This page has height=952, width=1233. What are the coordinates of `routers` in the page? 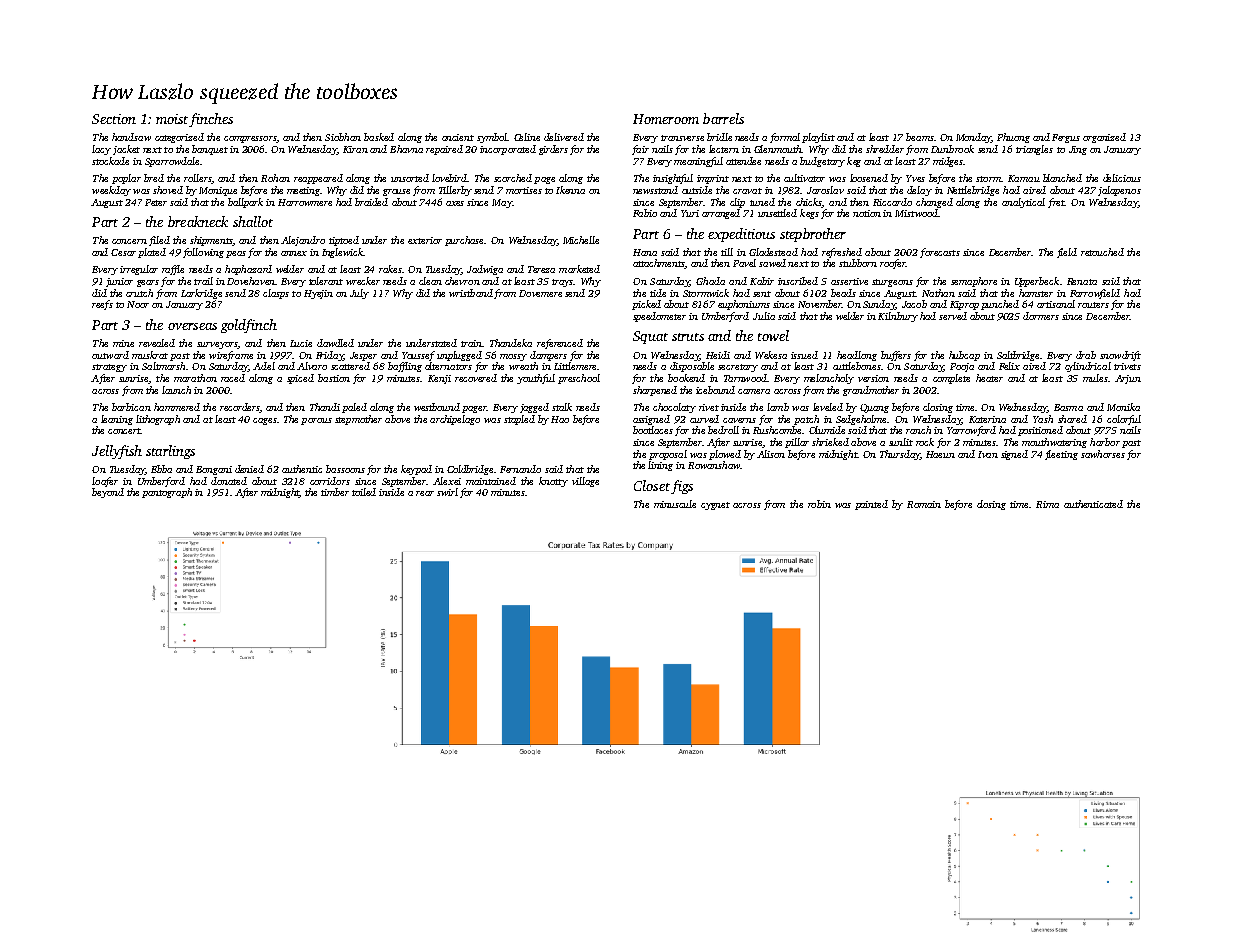 It's located at (1093, 305).
